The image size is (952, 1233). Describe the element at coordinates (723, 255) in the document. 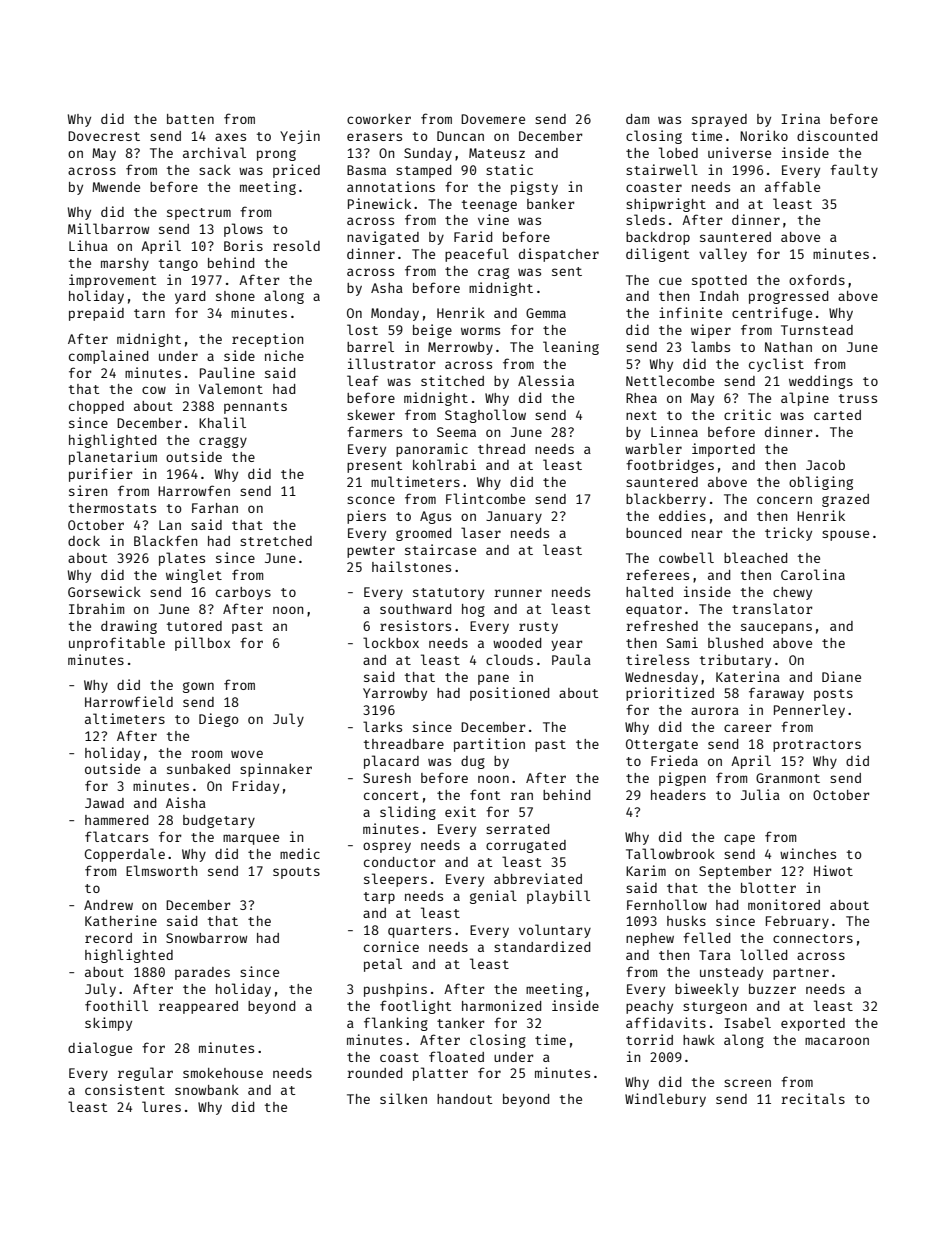

I see `valley` at that location.
